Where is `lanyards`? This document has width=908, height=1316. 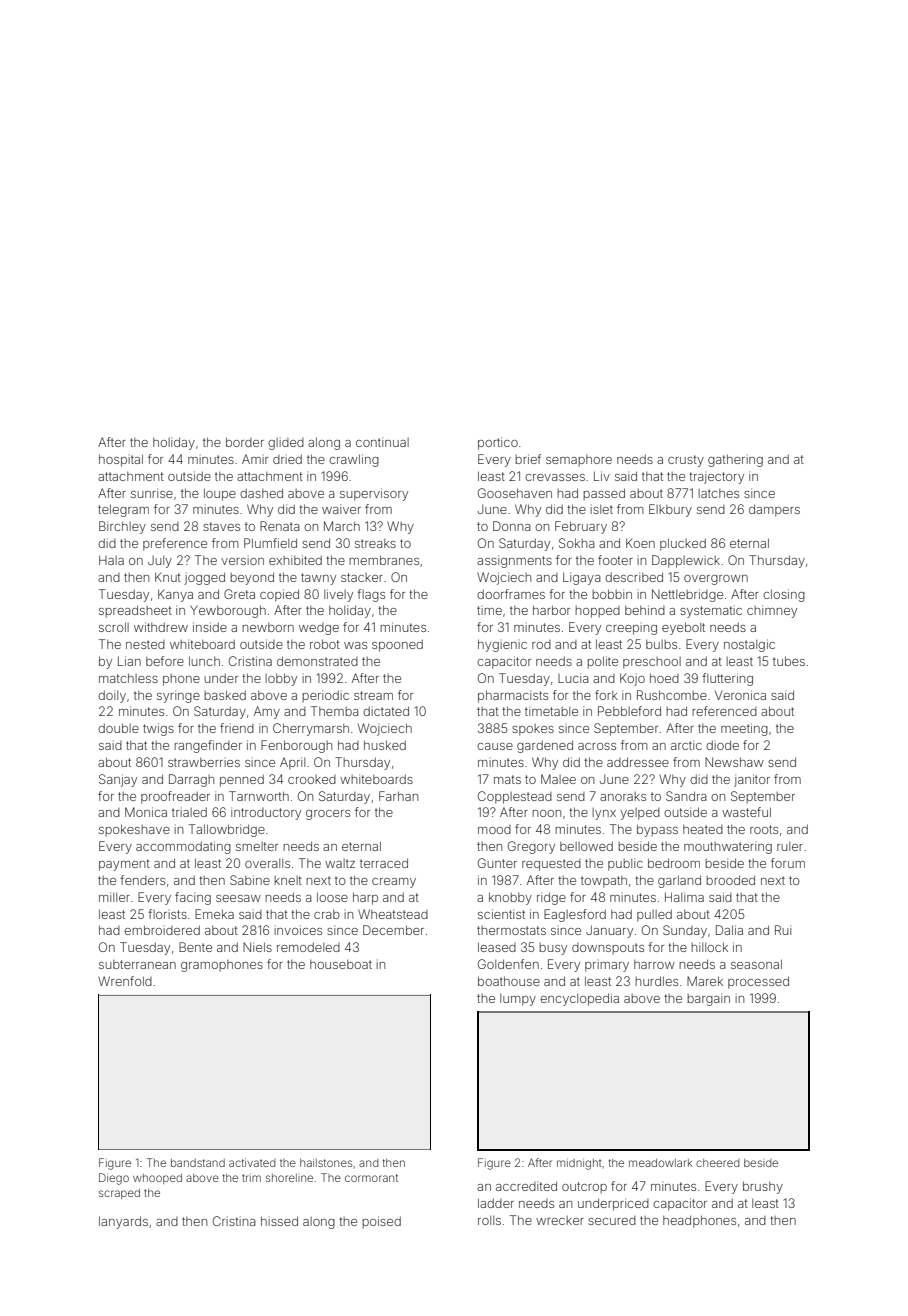 lanyards is located at coordinates (123, 1222).
